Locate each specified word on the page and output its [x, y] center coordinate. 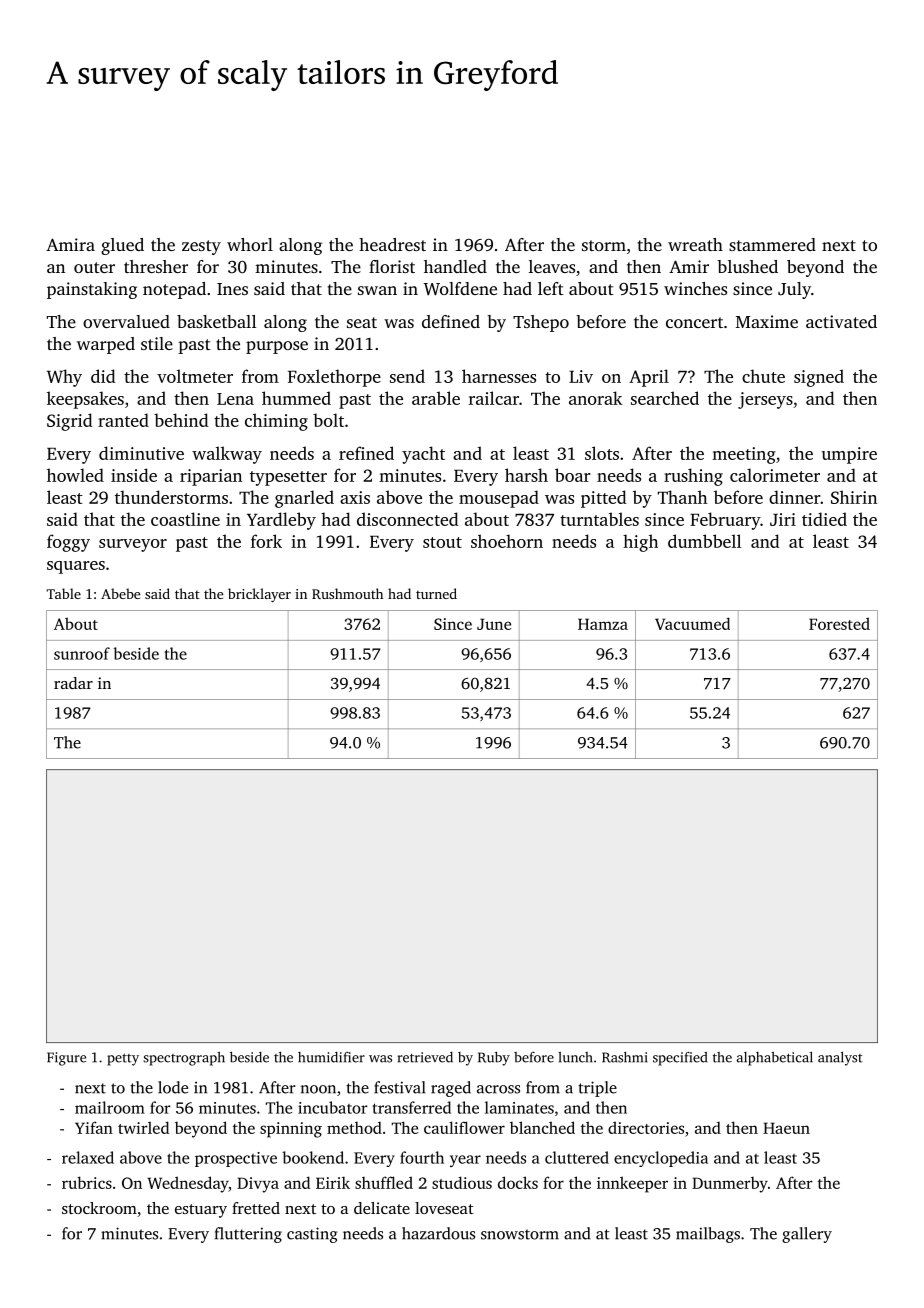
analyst [840, 1058]
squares [76, 567]
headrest [392, 244]
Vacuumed [692, 623]
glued [122, 246]
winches [695, 288]
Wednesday [188, 1184]
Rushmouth [347, 593]
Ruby [494, 1059]
